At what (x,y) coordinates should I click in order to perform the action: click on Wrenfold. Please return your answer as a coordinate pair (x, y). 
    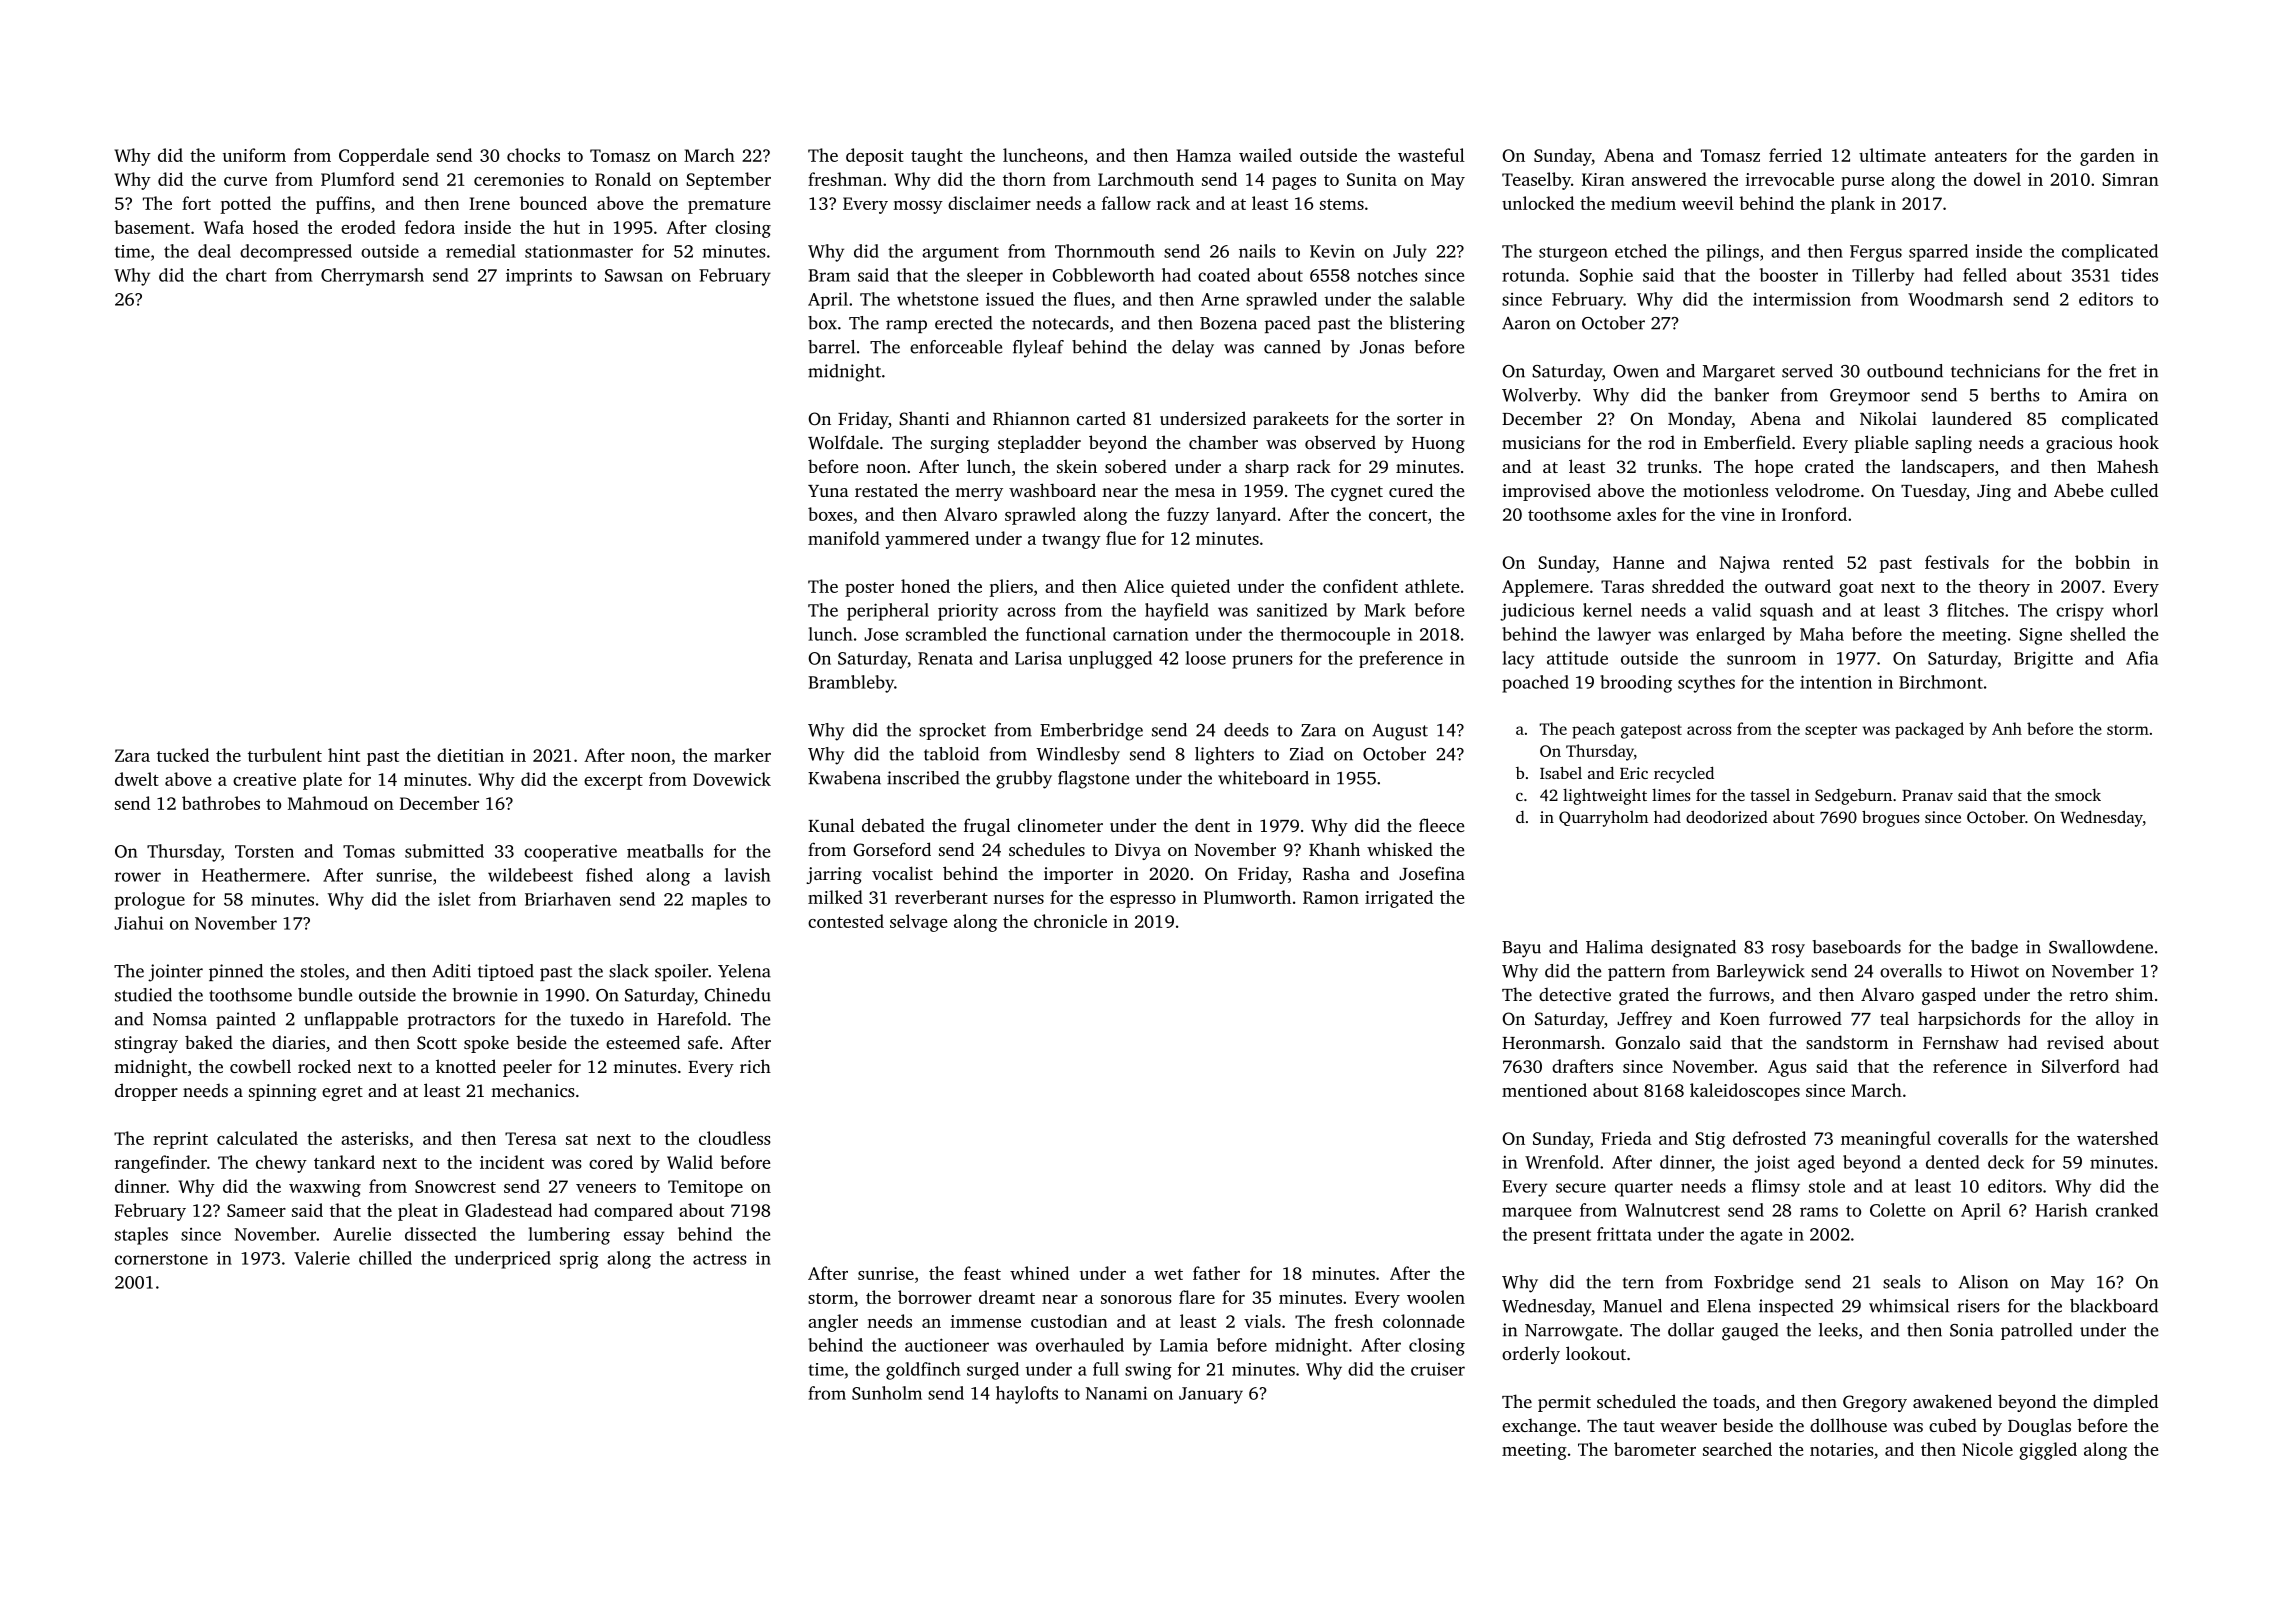
    Looking at the image, I should click on (1562, 1162).
